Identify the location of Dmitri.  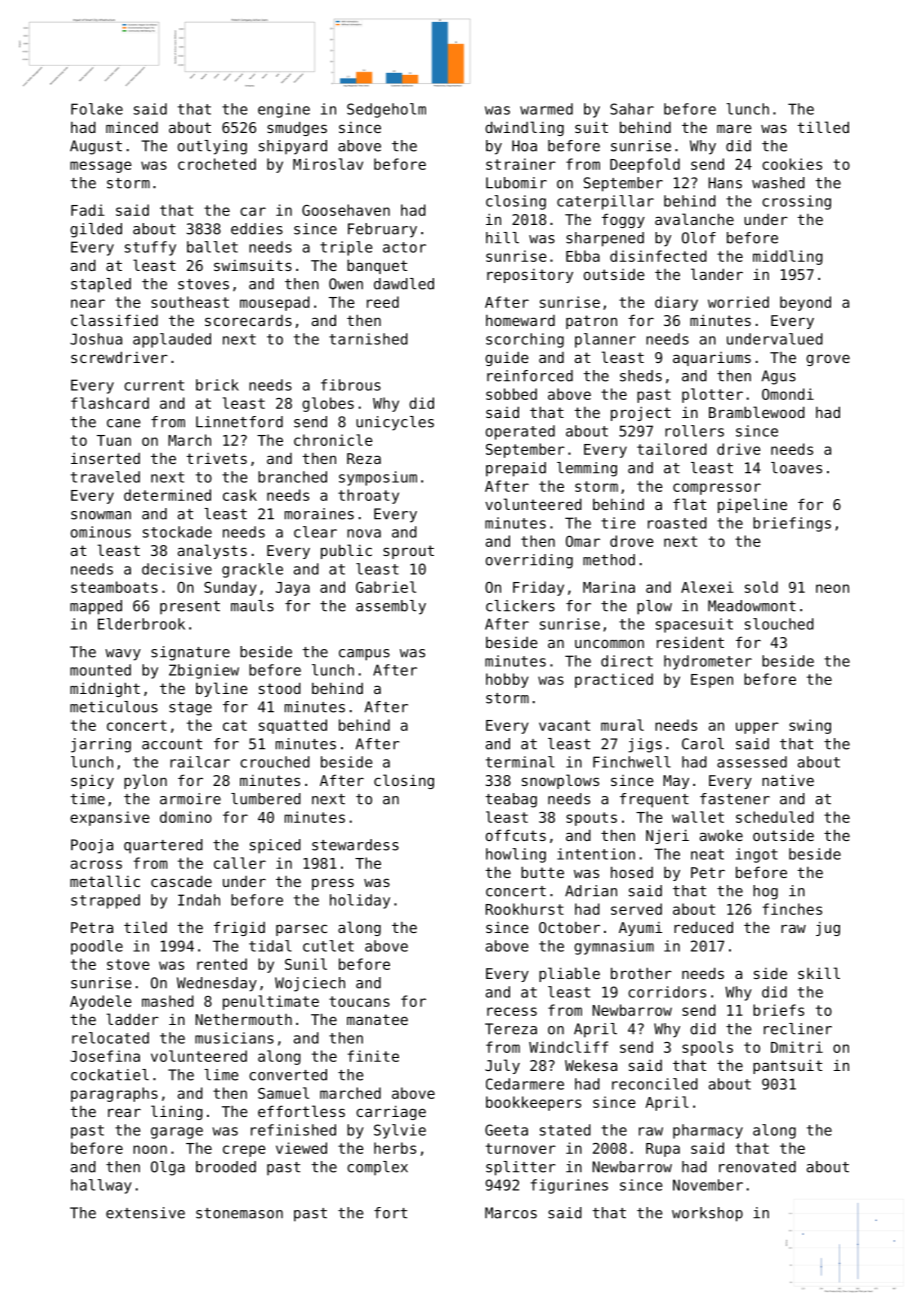
(797, 1047).
